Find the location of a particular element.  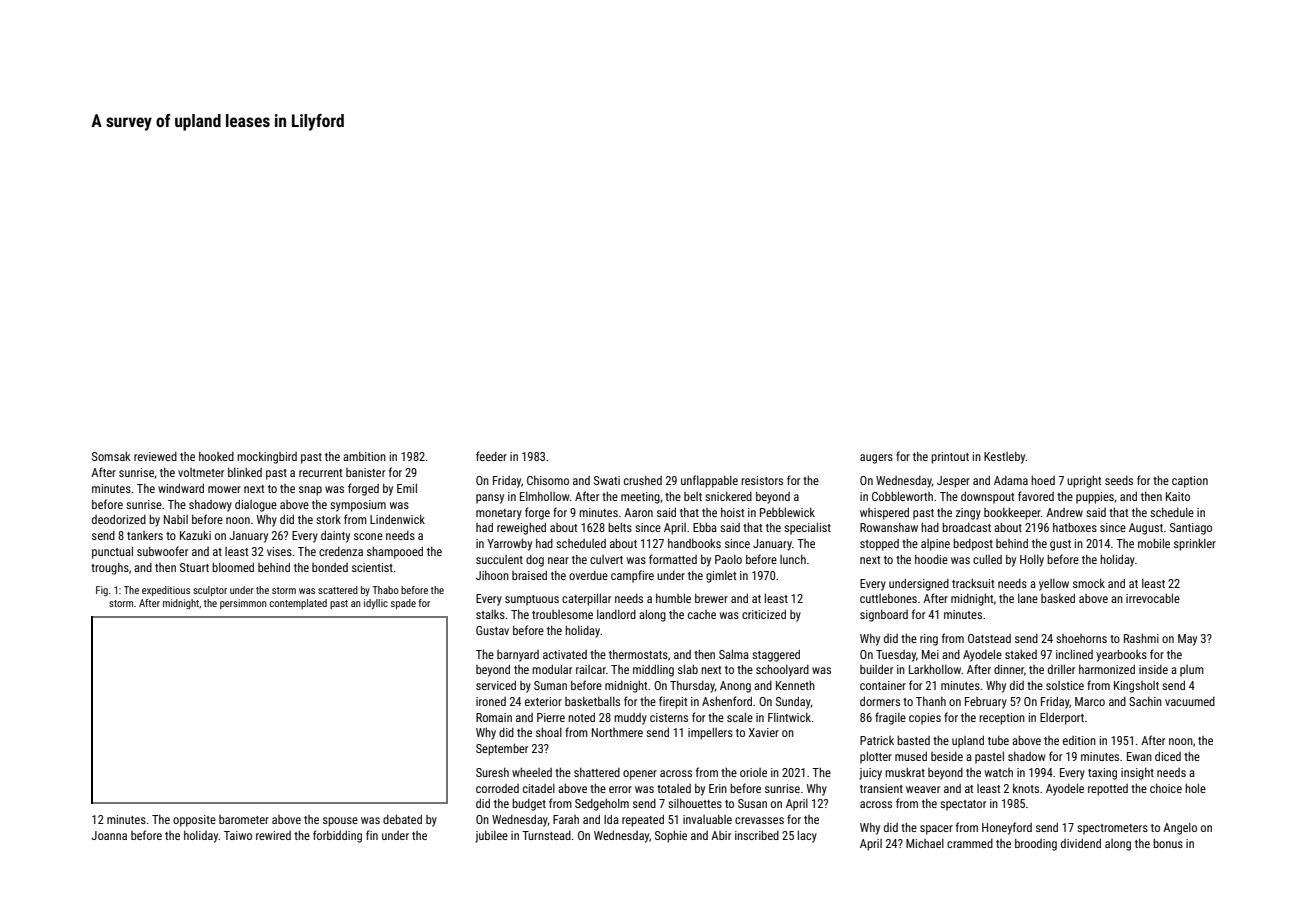

tracksuit is located at coordinates (973, 583).
